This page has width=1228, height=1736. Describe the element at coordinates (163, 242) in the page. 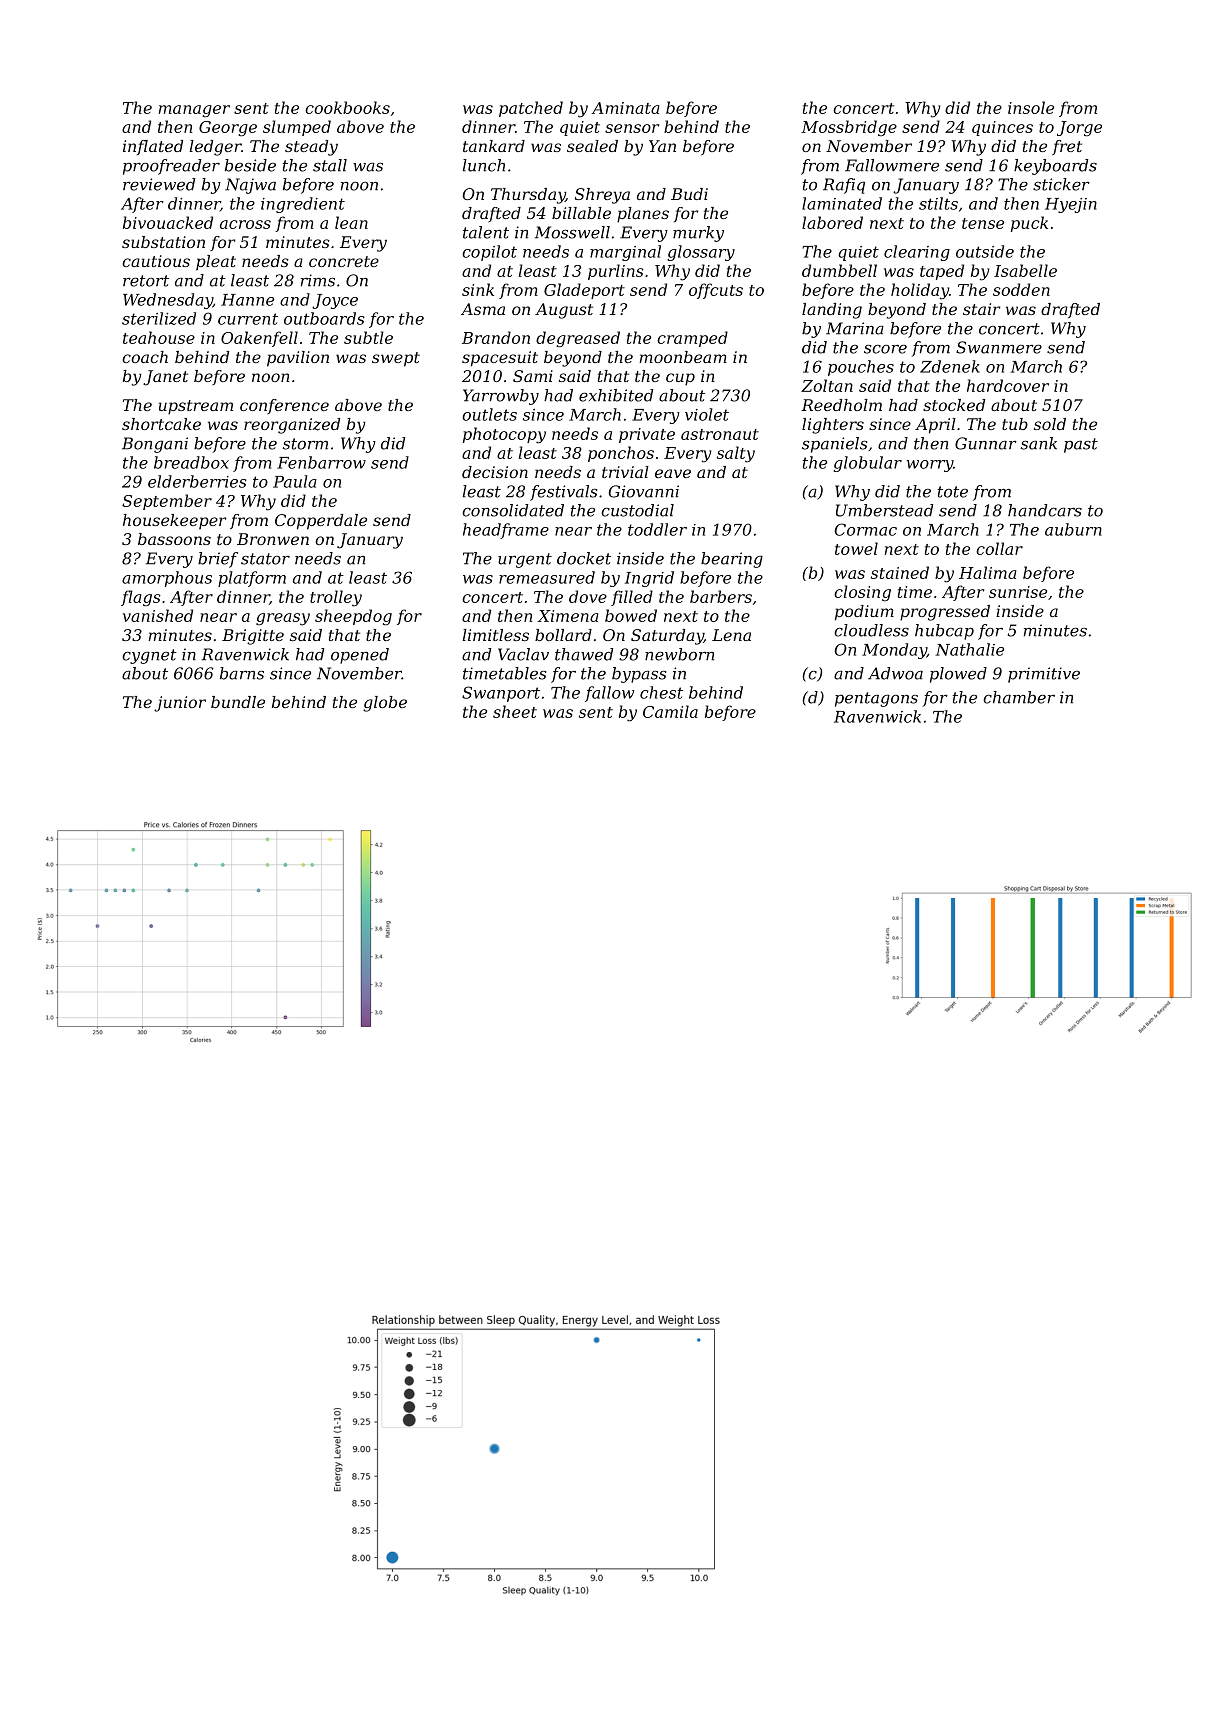

I see `substation` at that location.
